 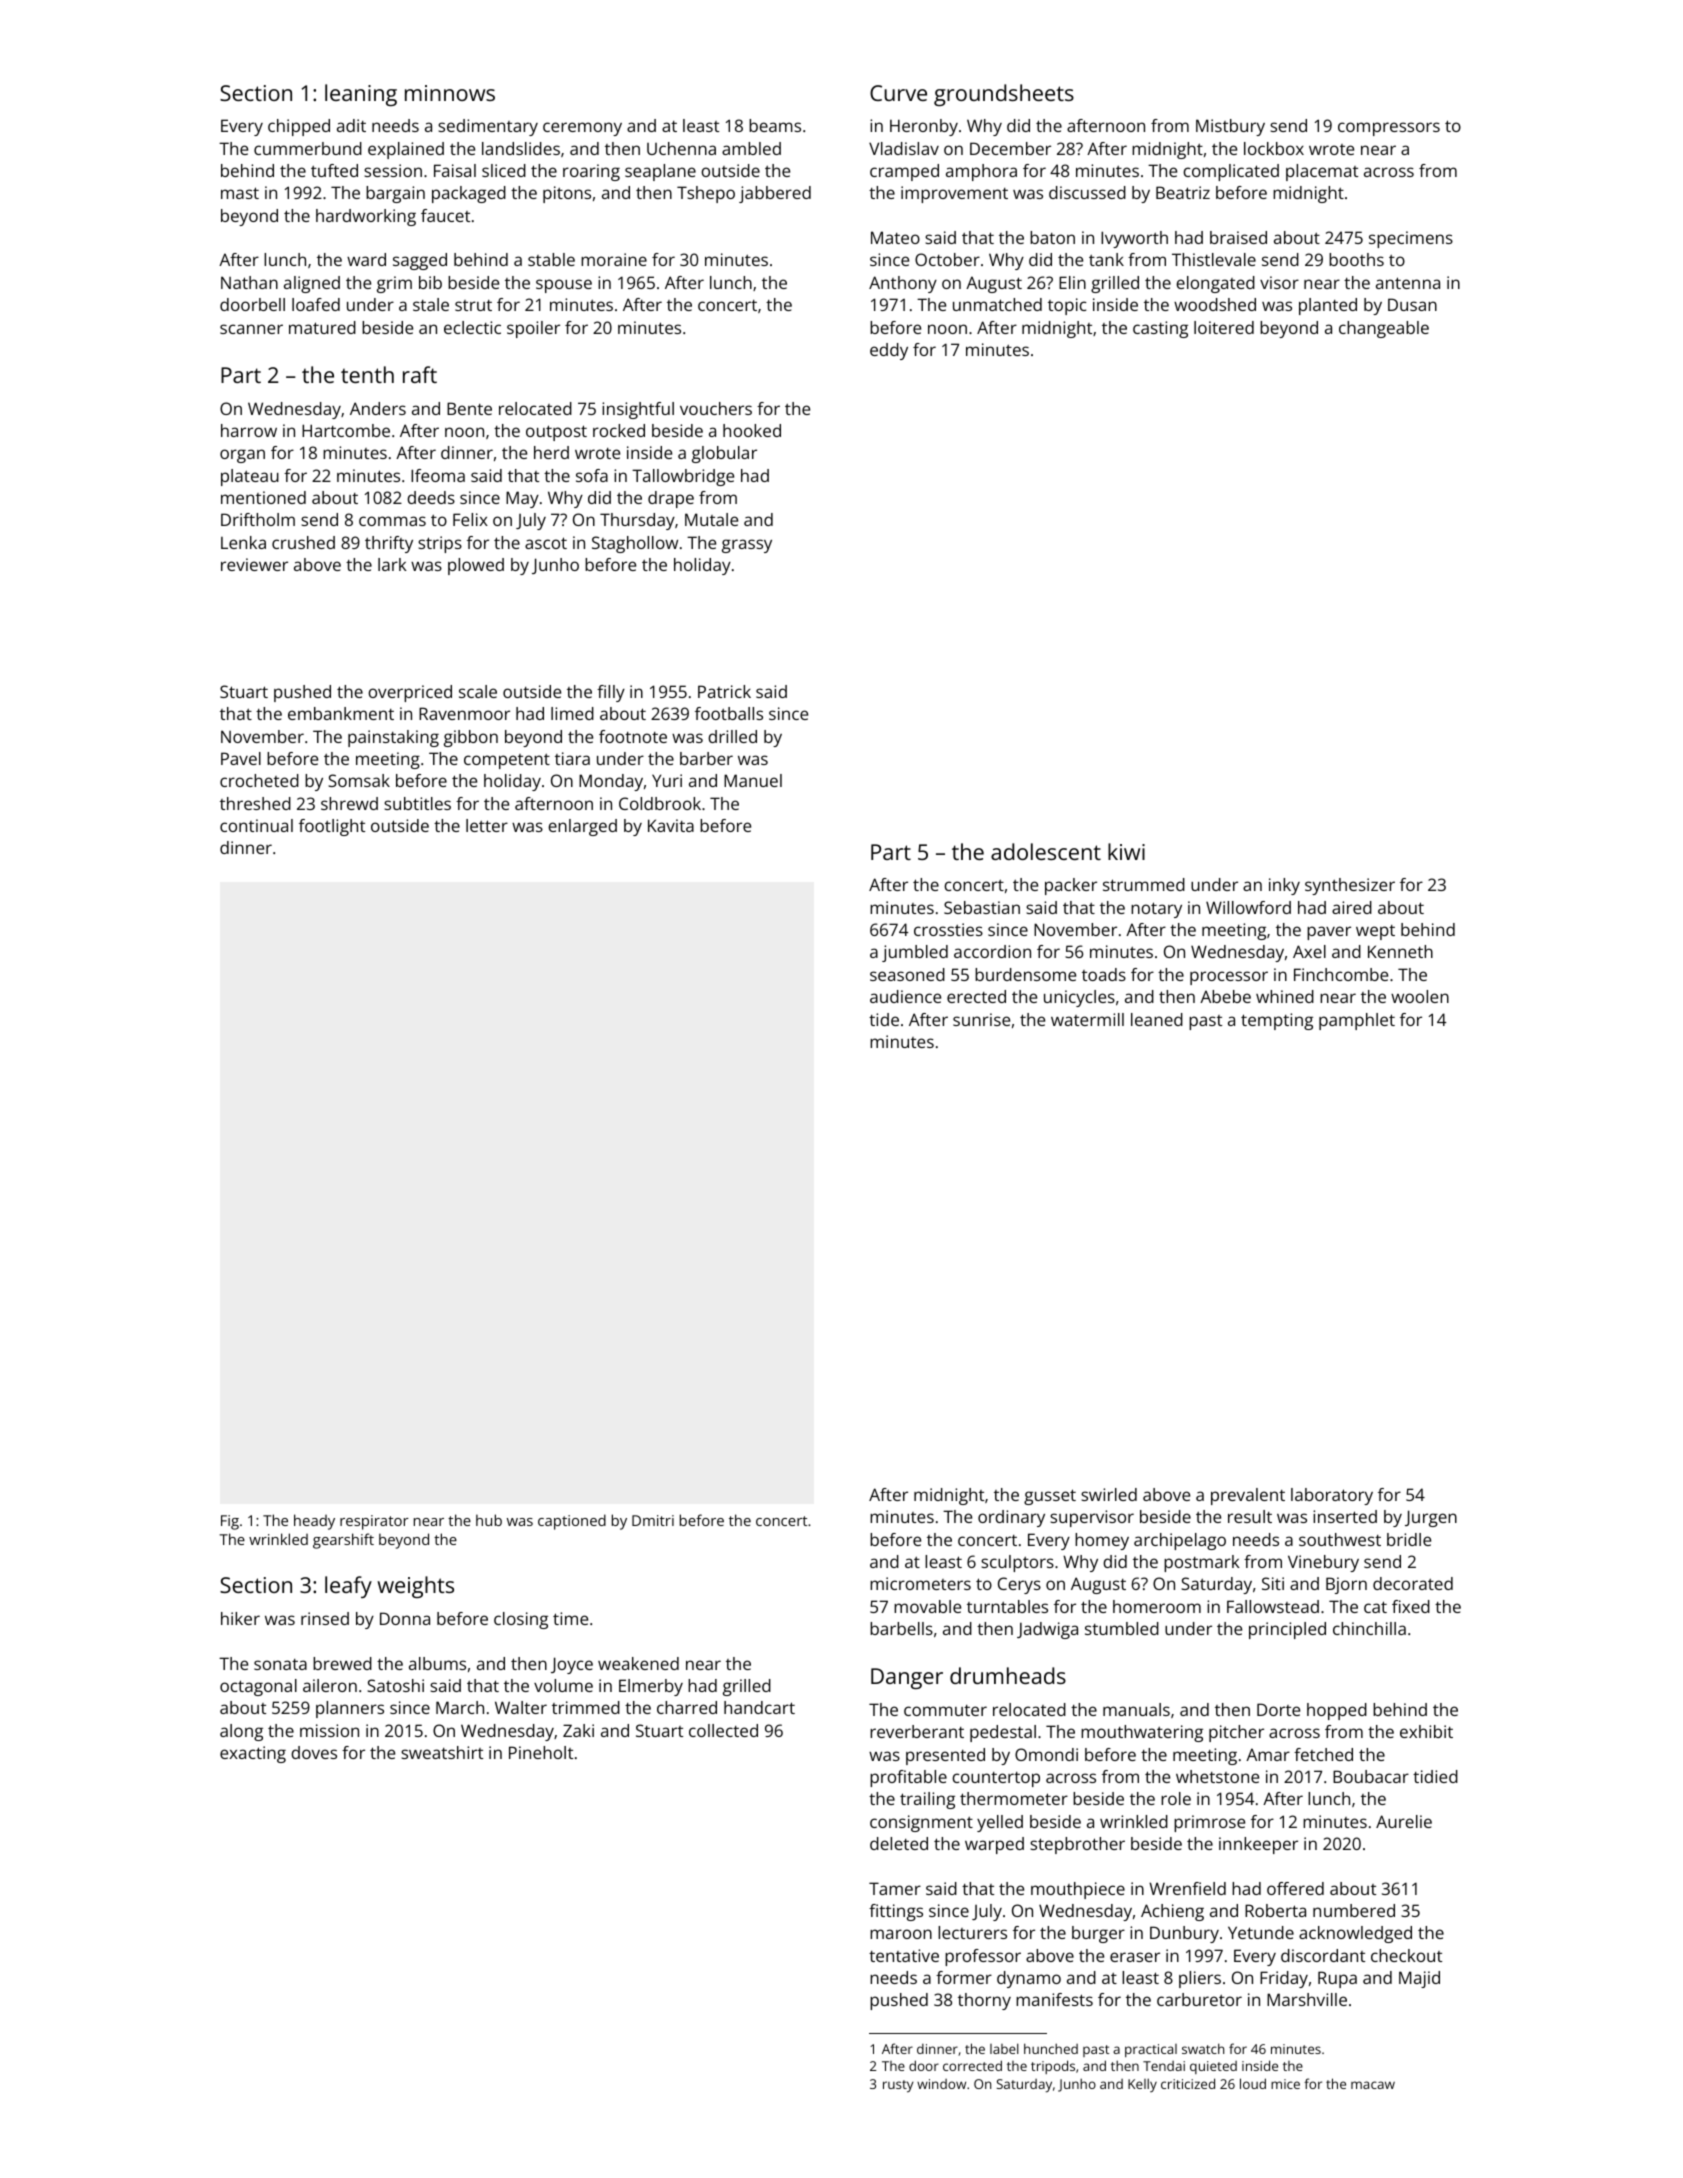 I want to click on rusty, so click(x=898, y=2086).
